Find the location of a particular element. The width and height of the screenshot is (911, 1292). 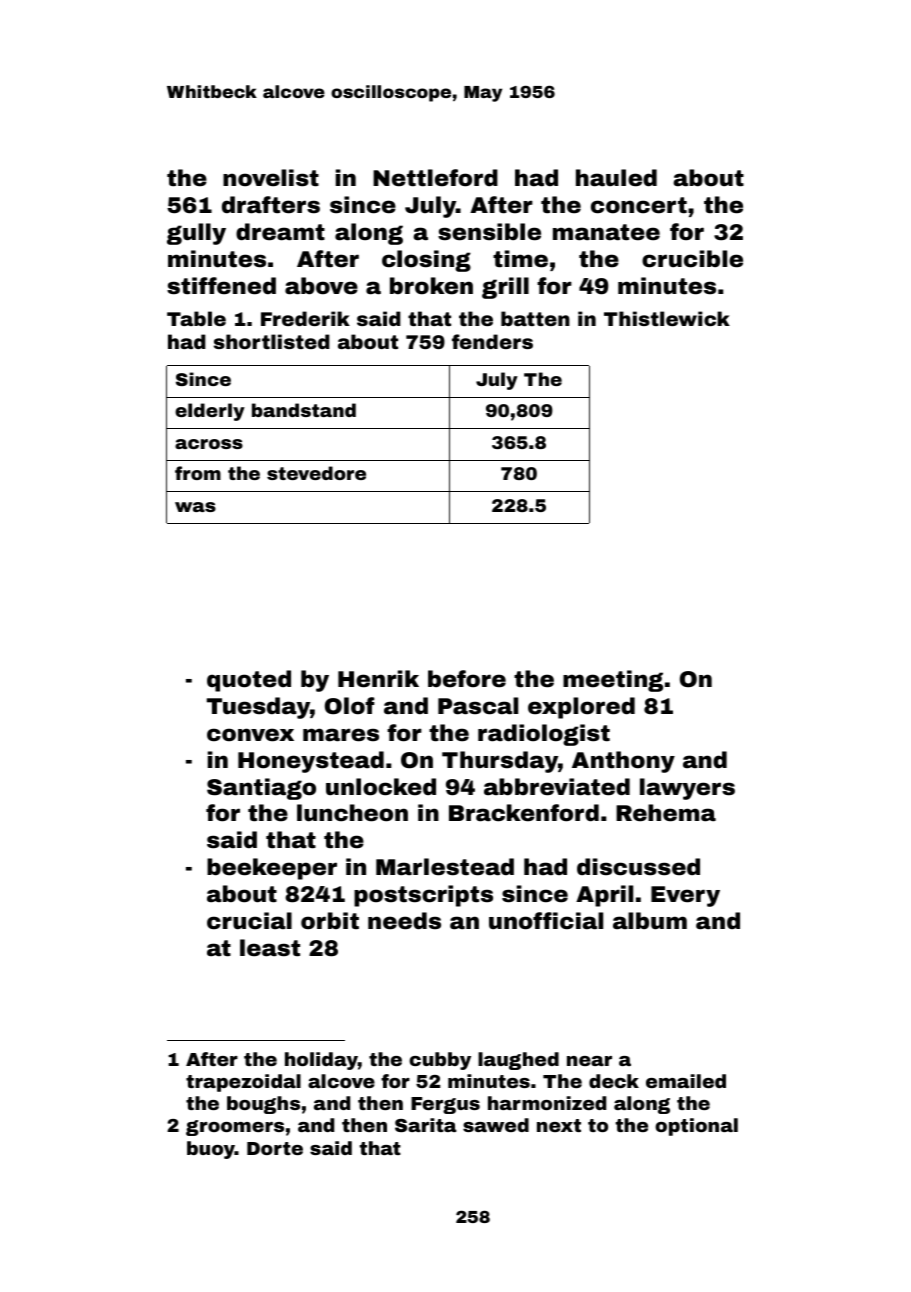

stiffened is located at coordinates (221, 286).
